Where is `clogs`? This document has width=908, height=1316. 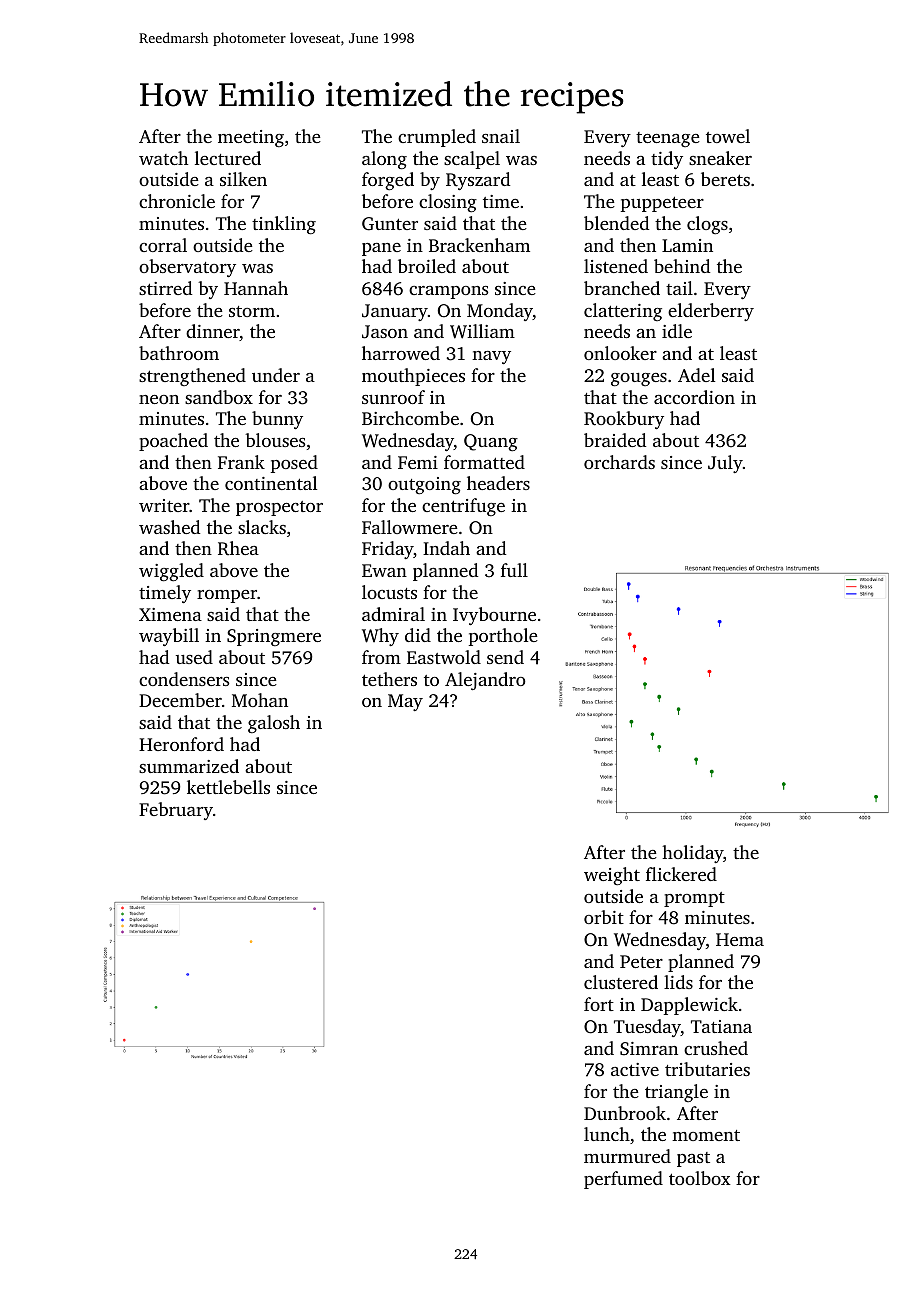
clogs is located at coordinates (707, 225).
